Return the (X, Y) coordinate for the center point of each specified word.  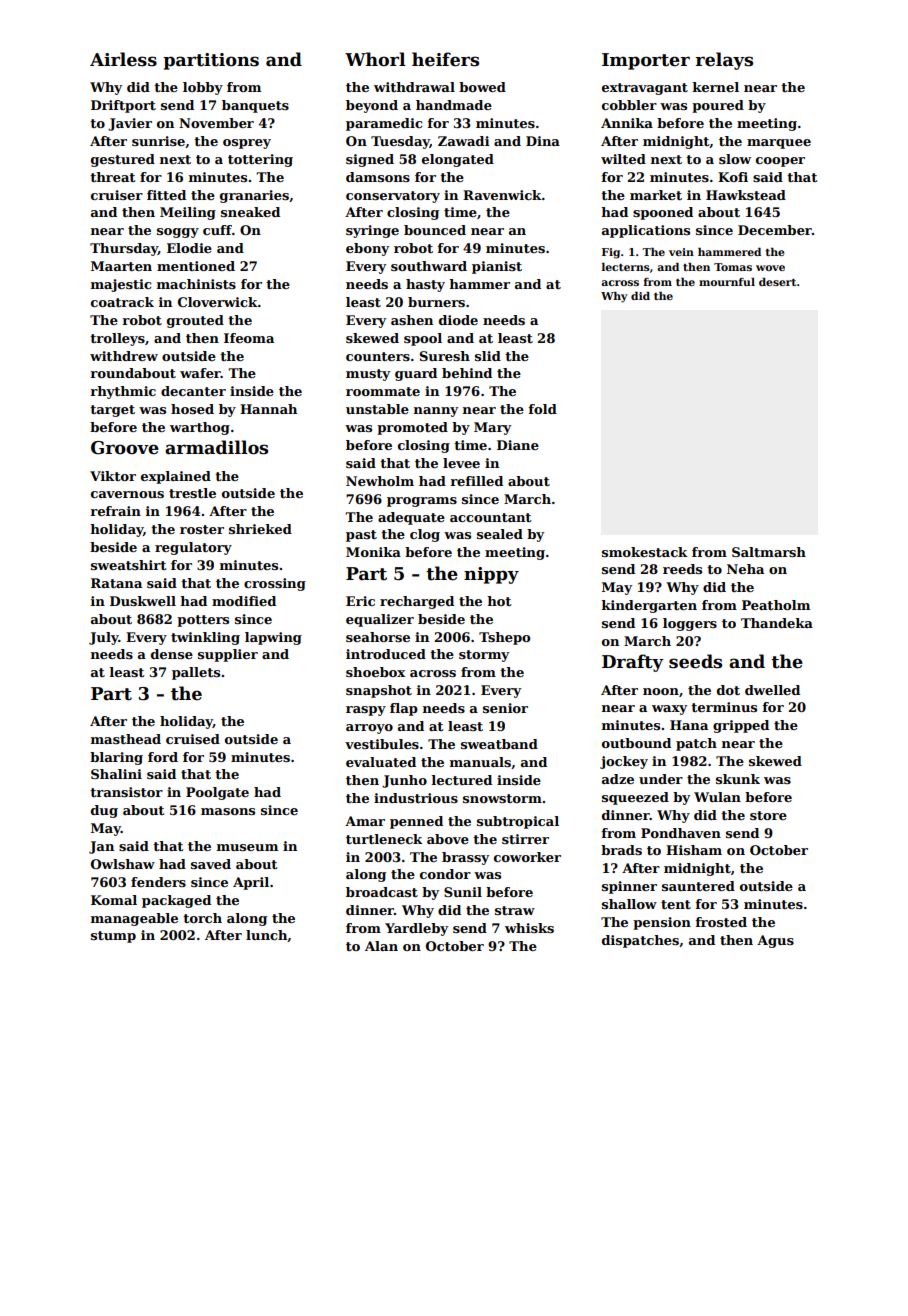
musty (368, 375)
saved (211, 864)
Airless (123, 59)
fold (543, 409)
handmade (454, 105)
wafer (200, 373)
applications (646, 231)
